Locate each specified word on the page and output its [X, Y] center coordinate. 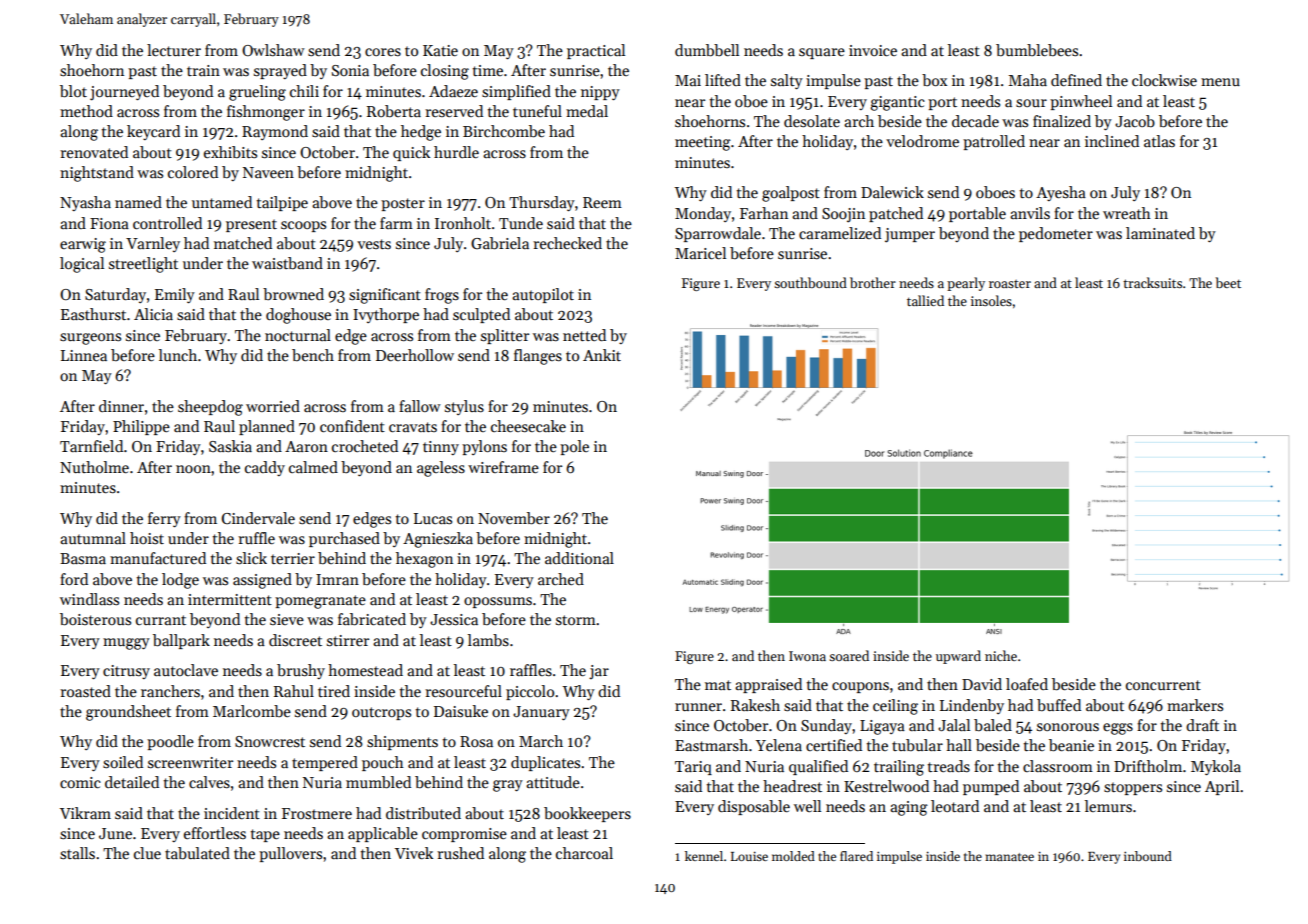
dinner [121, 406]
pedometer [1056, 234]
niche [1001, 655]
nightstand [97, 174]
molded [793, 856]
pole [574, 447]
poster [403, 204]
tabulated [197, 853]
